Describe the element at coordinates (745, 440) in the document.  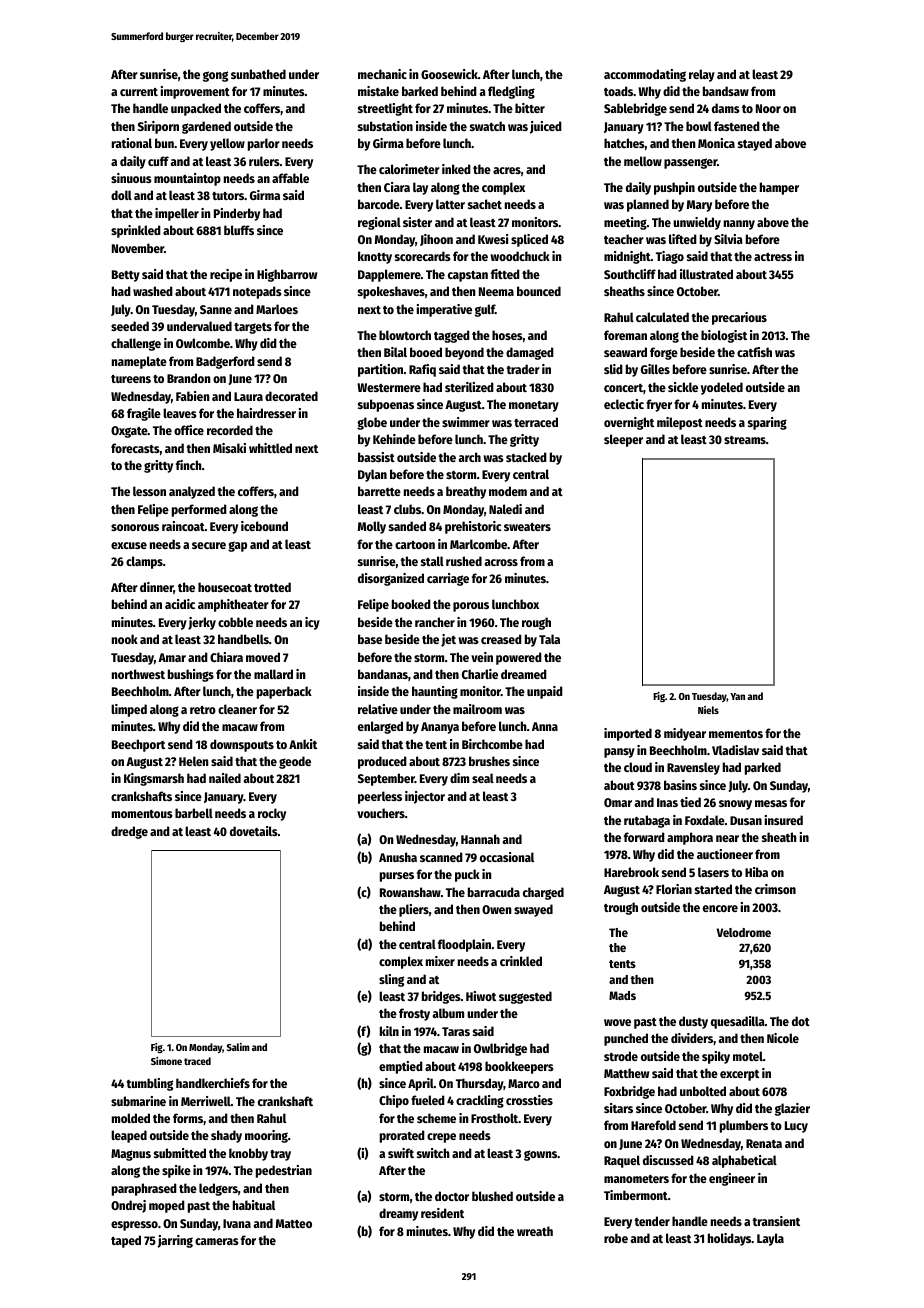
I see `streams` at that location.
